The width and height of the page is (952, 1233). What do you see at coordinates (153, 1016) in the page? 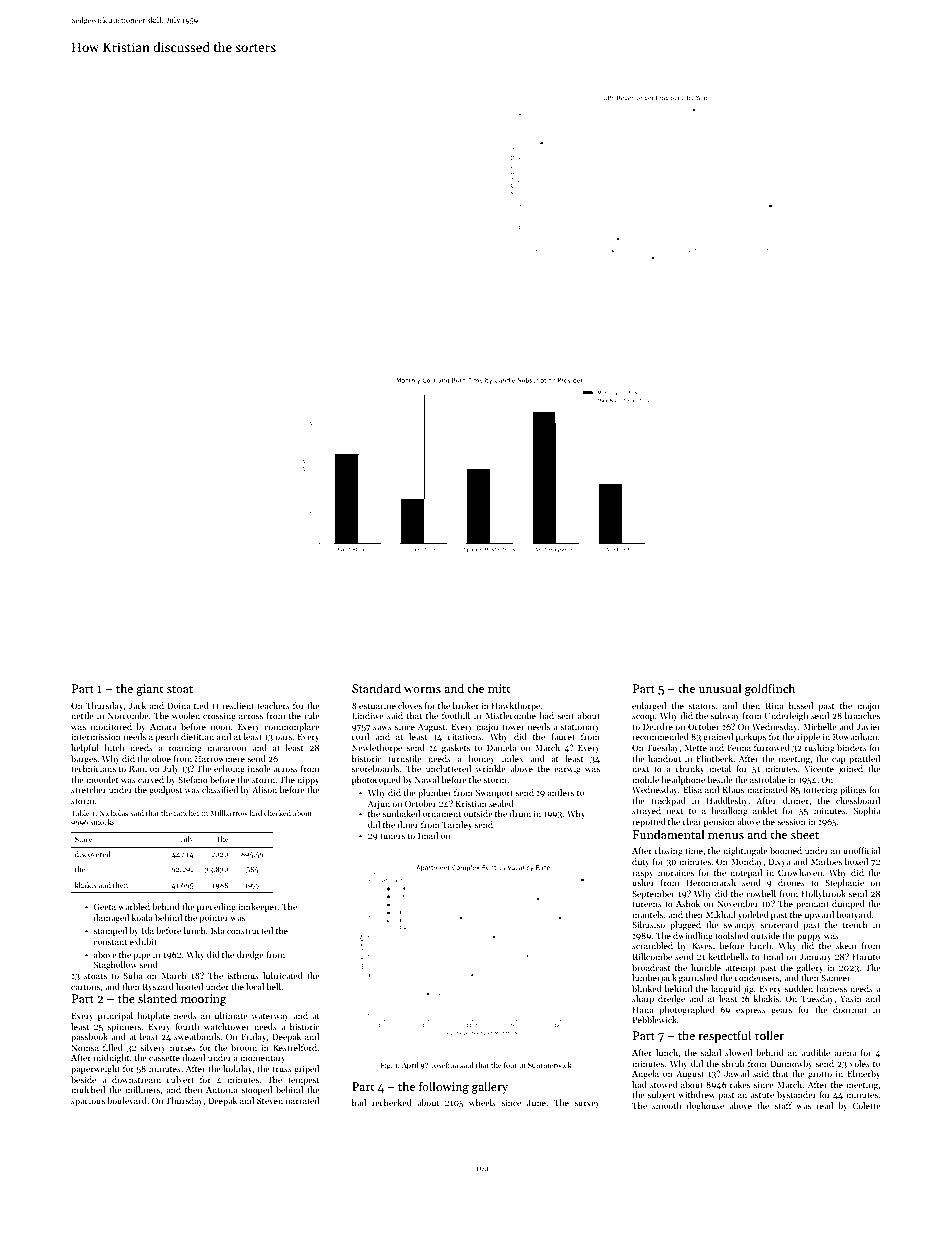
I see `hotplate` at bounding box center [153, 1016].
